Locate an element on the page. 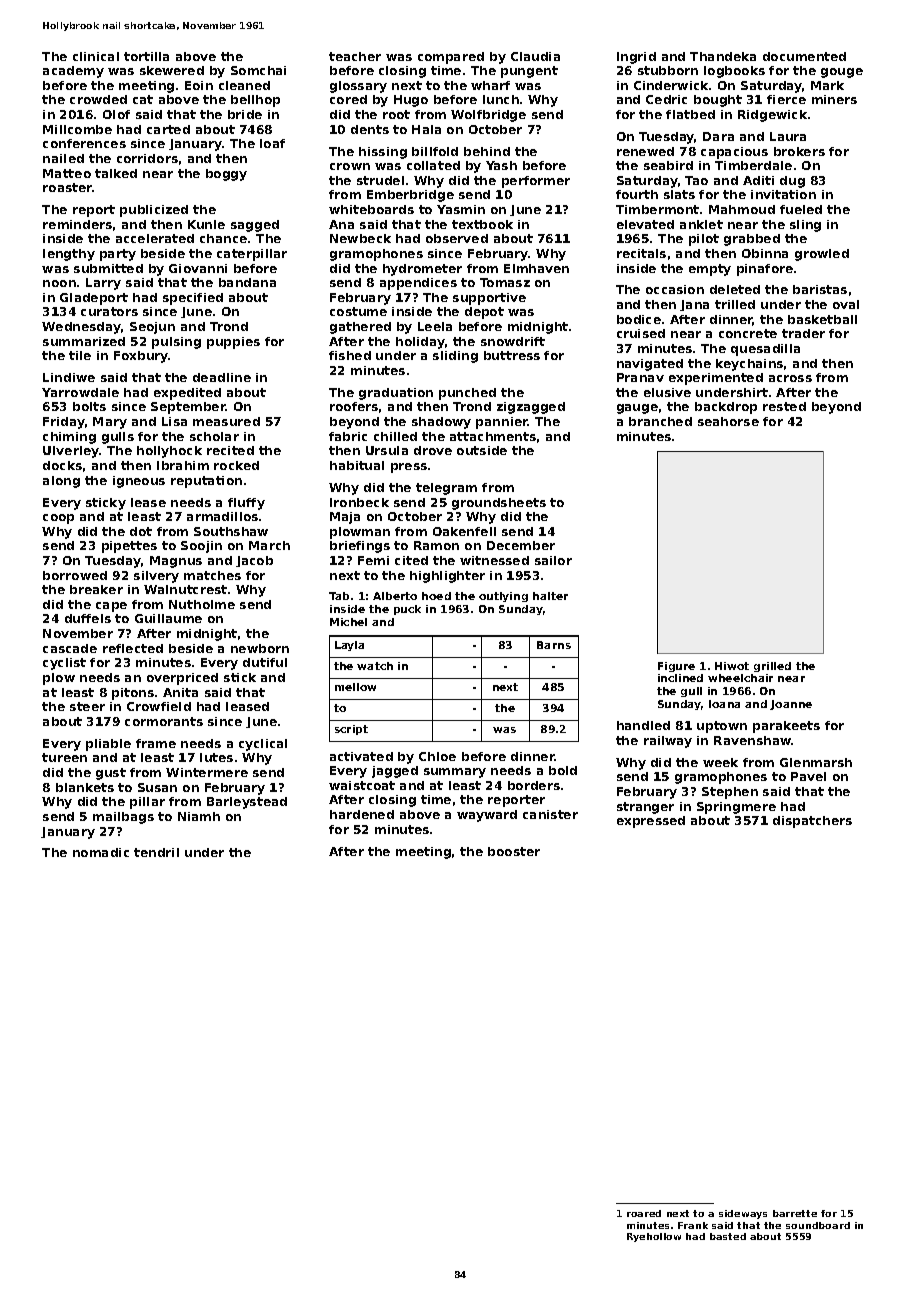  pannier is located at coordinates (502, 423).
